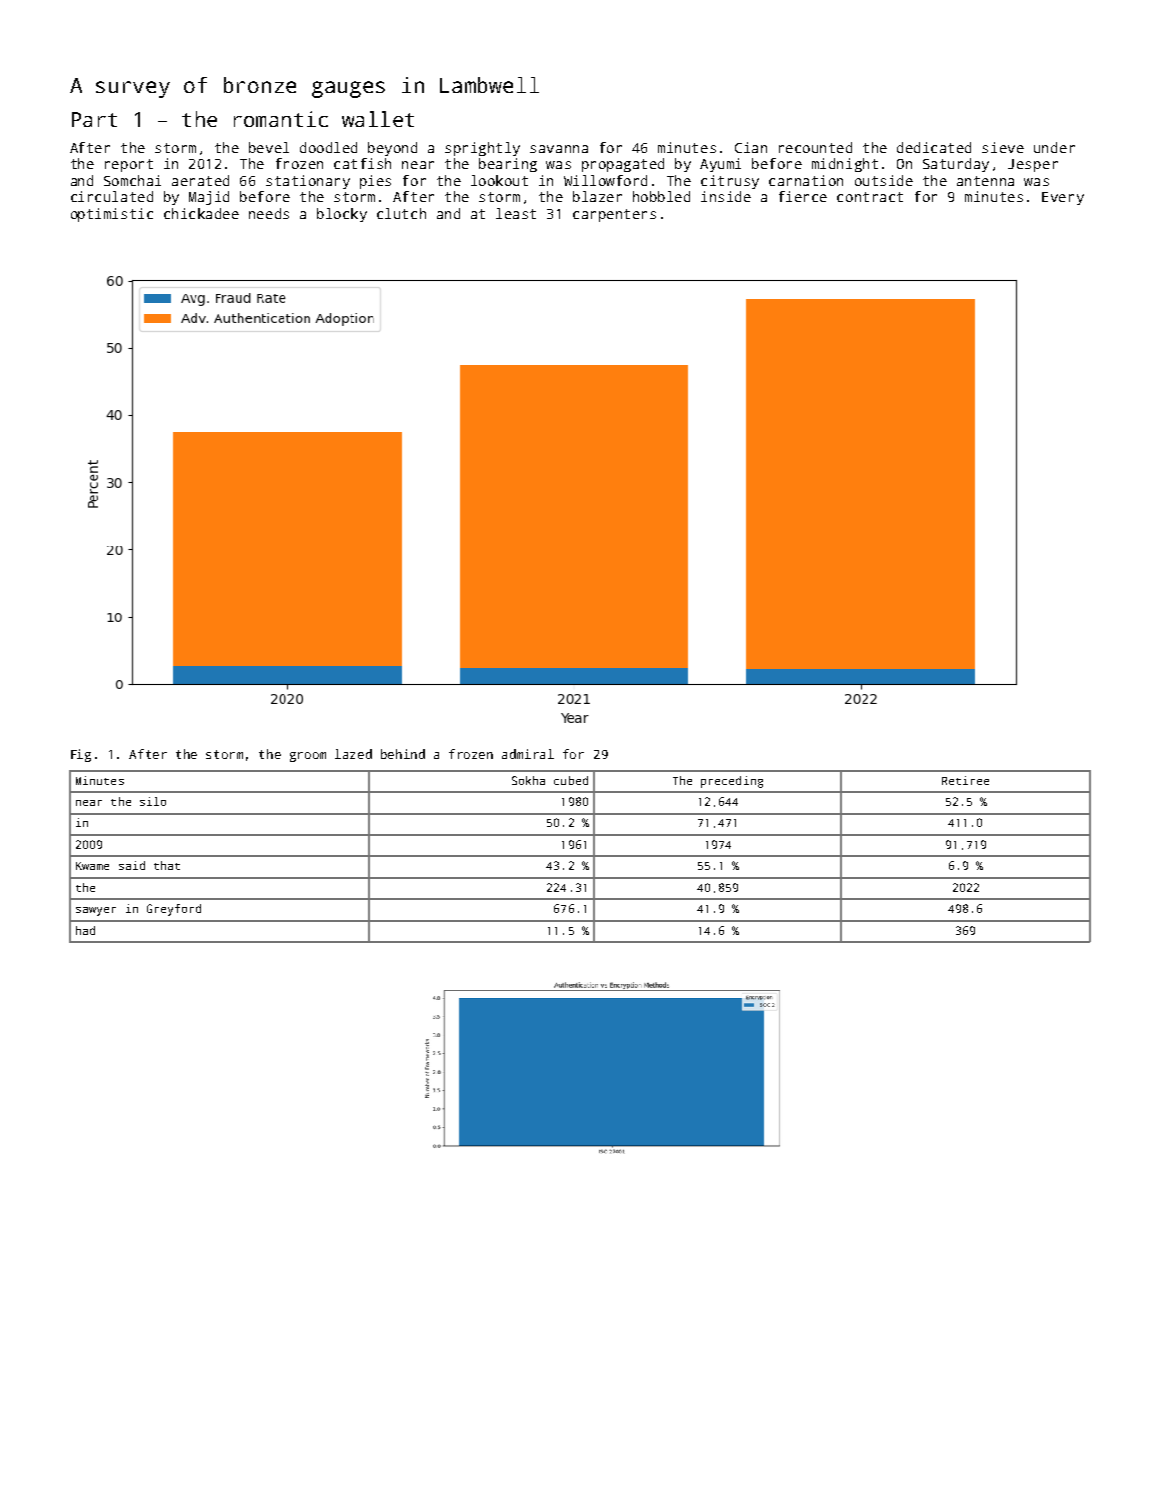 Image resolution: width=1160 pixels, height=1502 pixels. What do you see at coordinates (732, 782) in the document?
I see `preceding` at bounding box center [732, 782].
